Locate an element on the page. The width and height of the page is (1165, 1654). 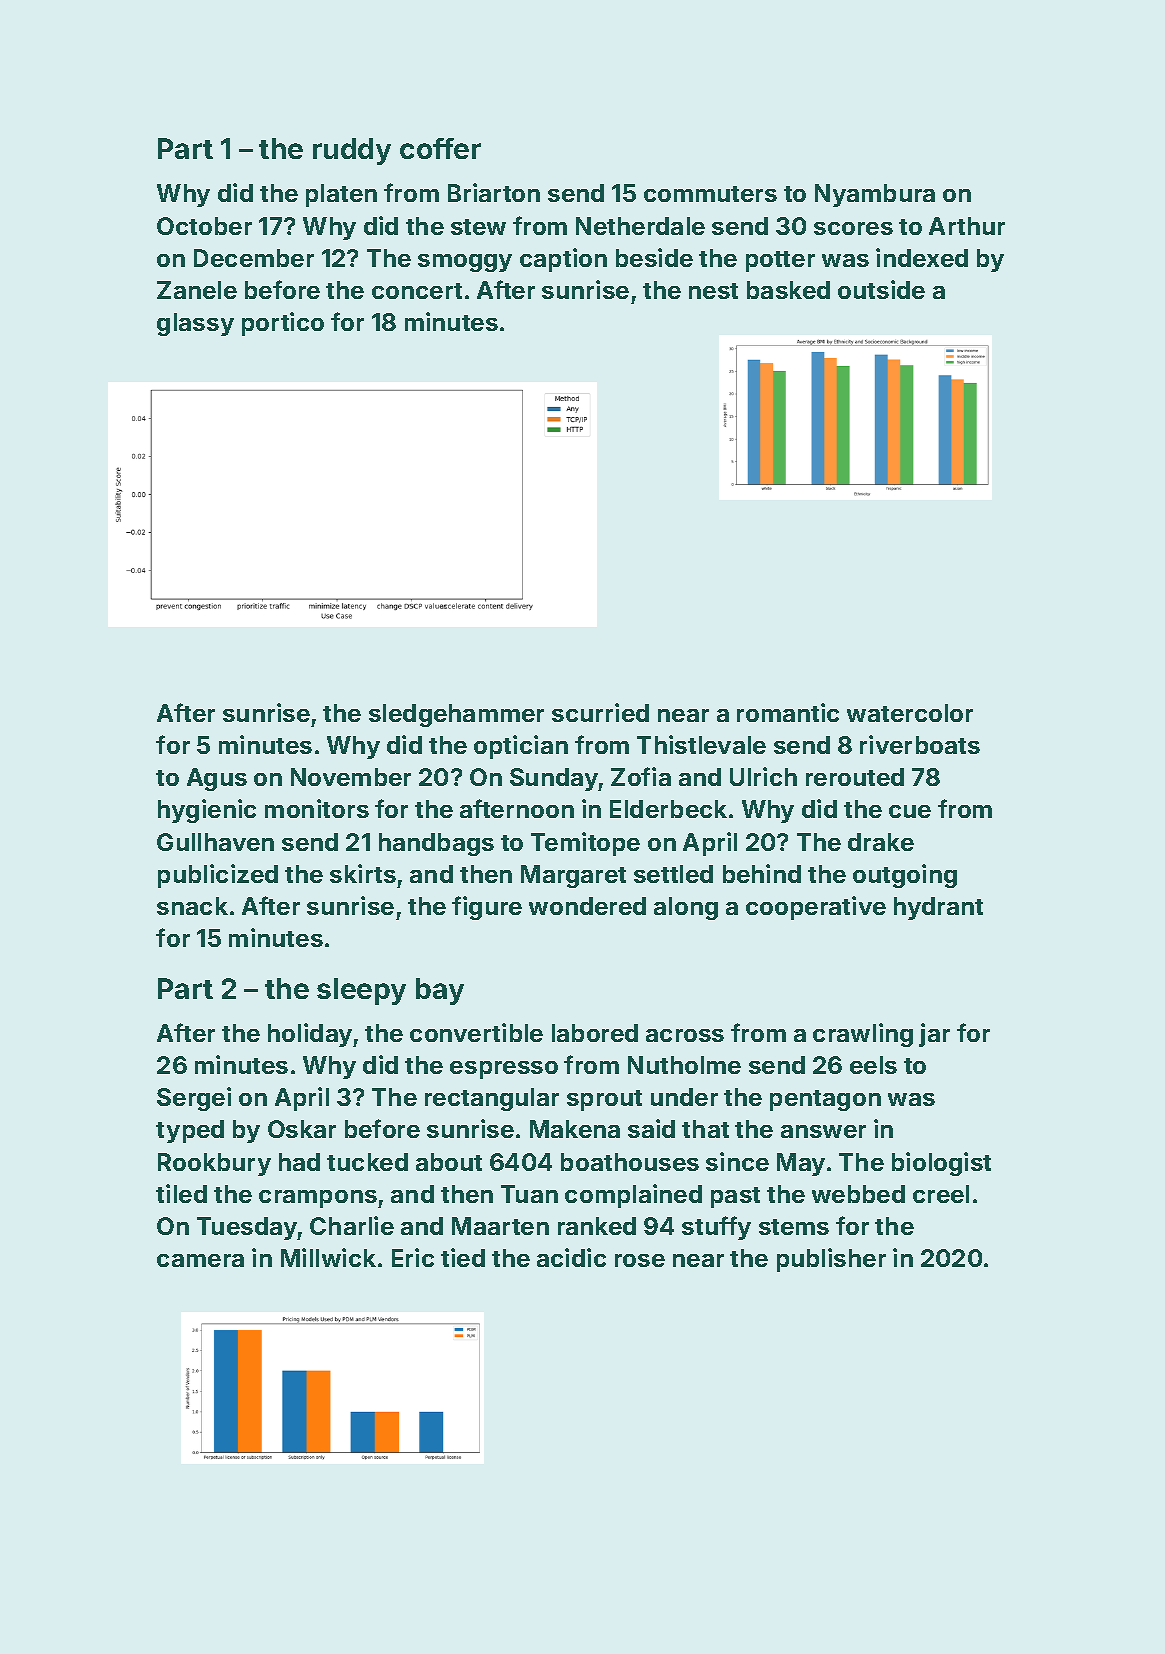
Nyambura is located at coordinates (875, 195).
